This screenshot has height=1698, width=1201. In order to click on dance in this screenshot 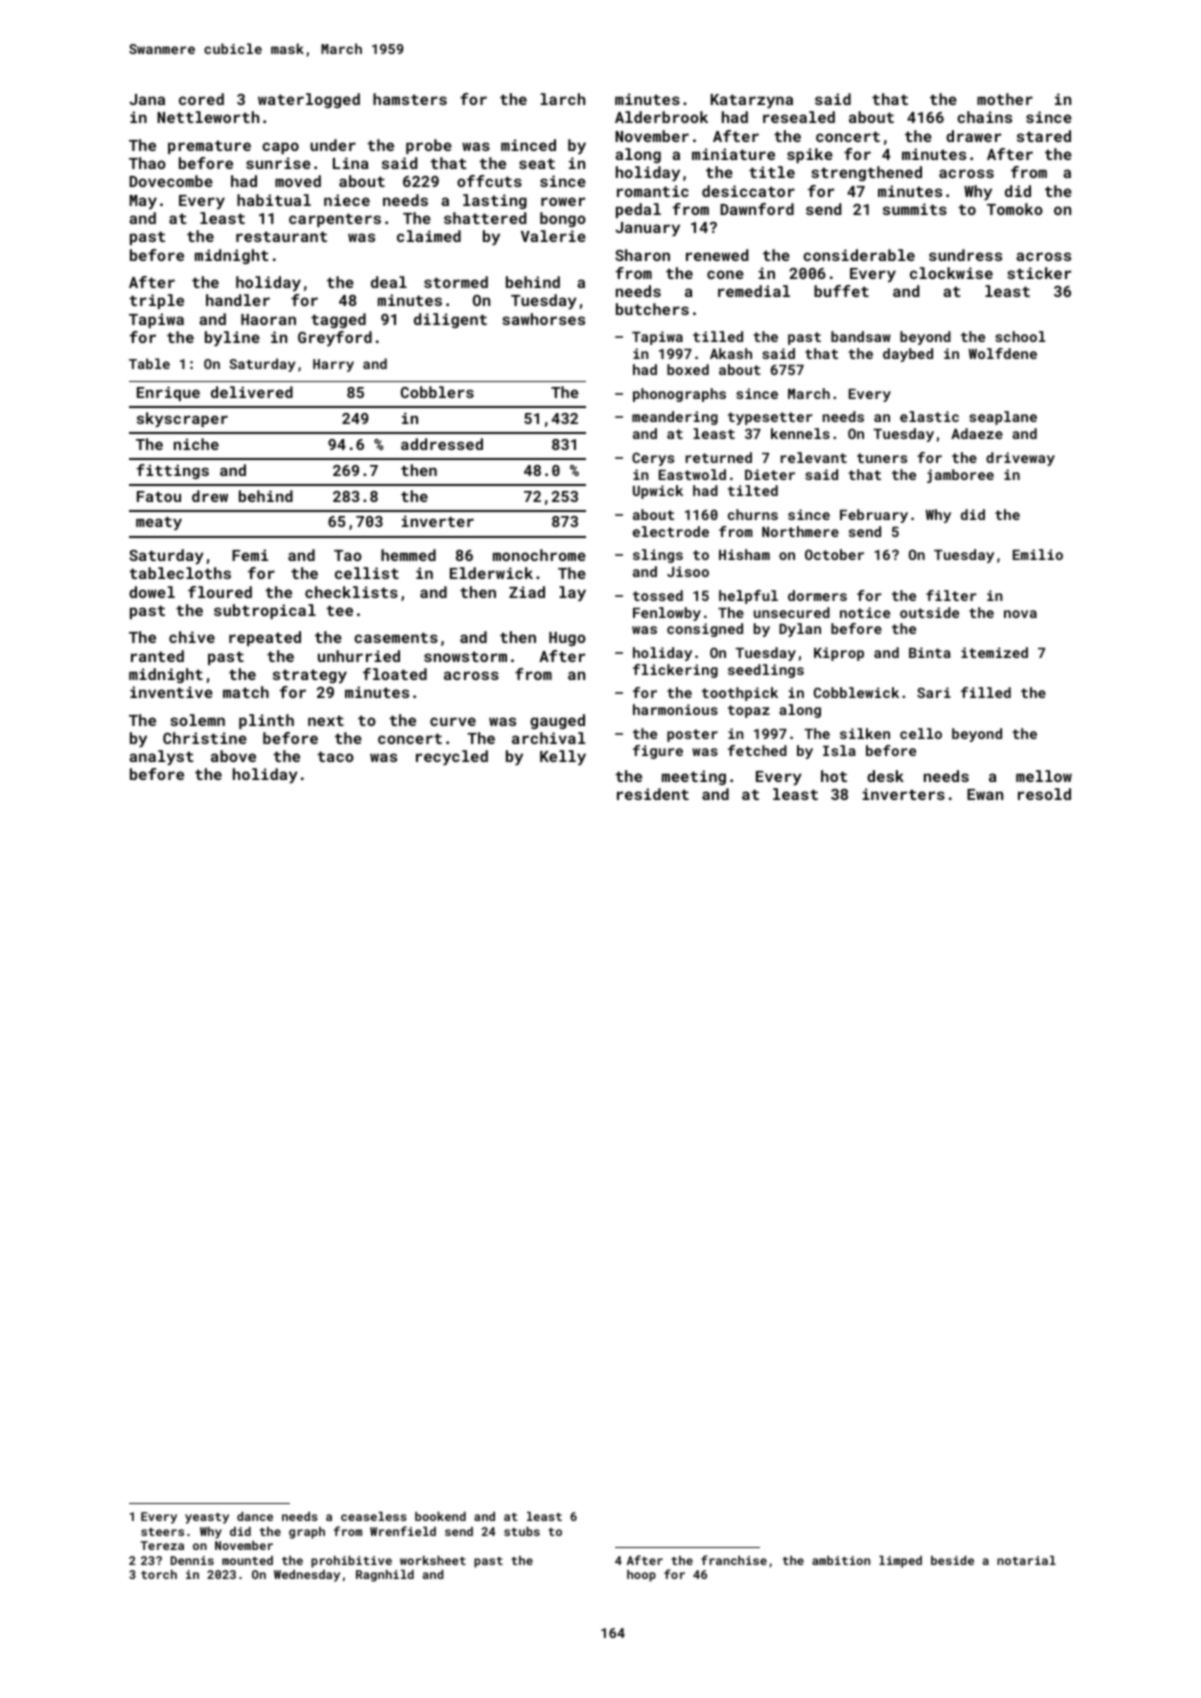, I will do `click(255, 1516)`.
